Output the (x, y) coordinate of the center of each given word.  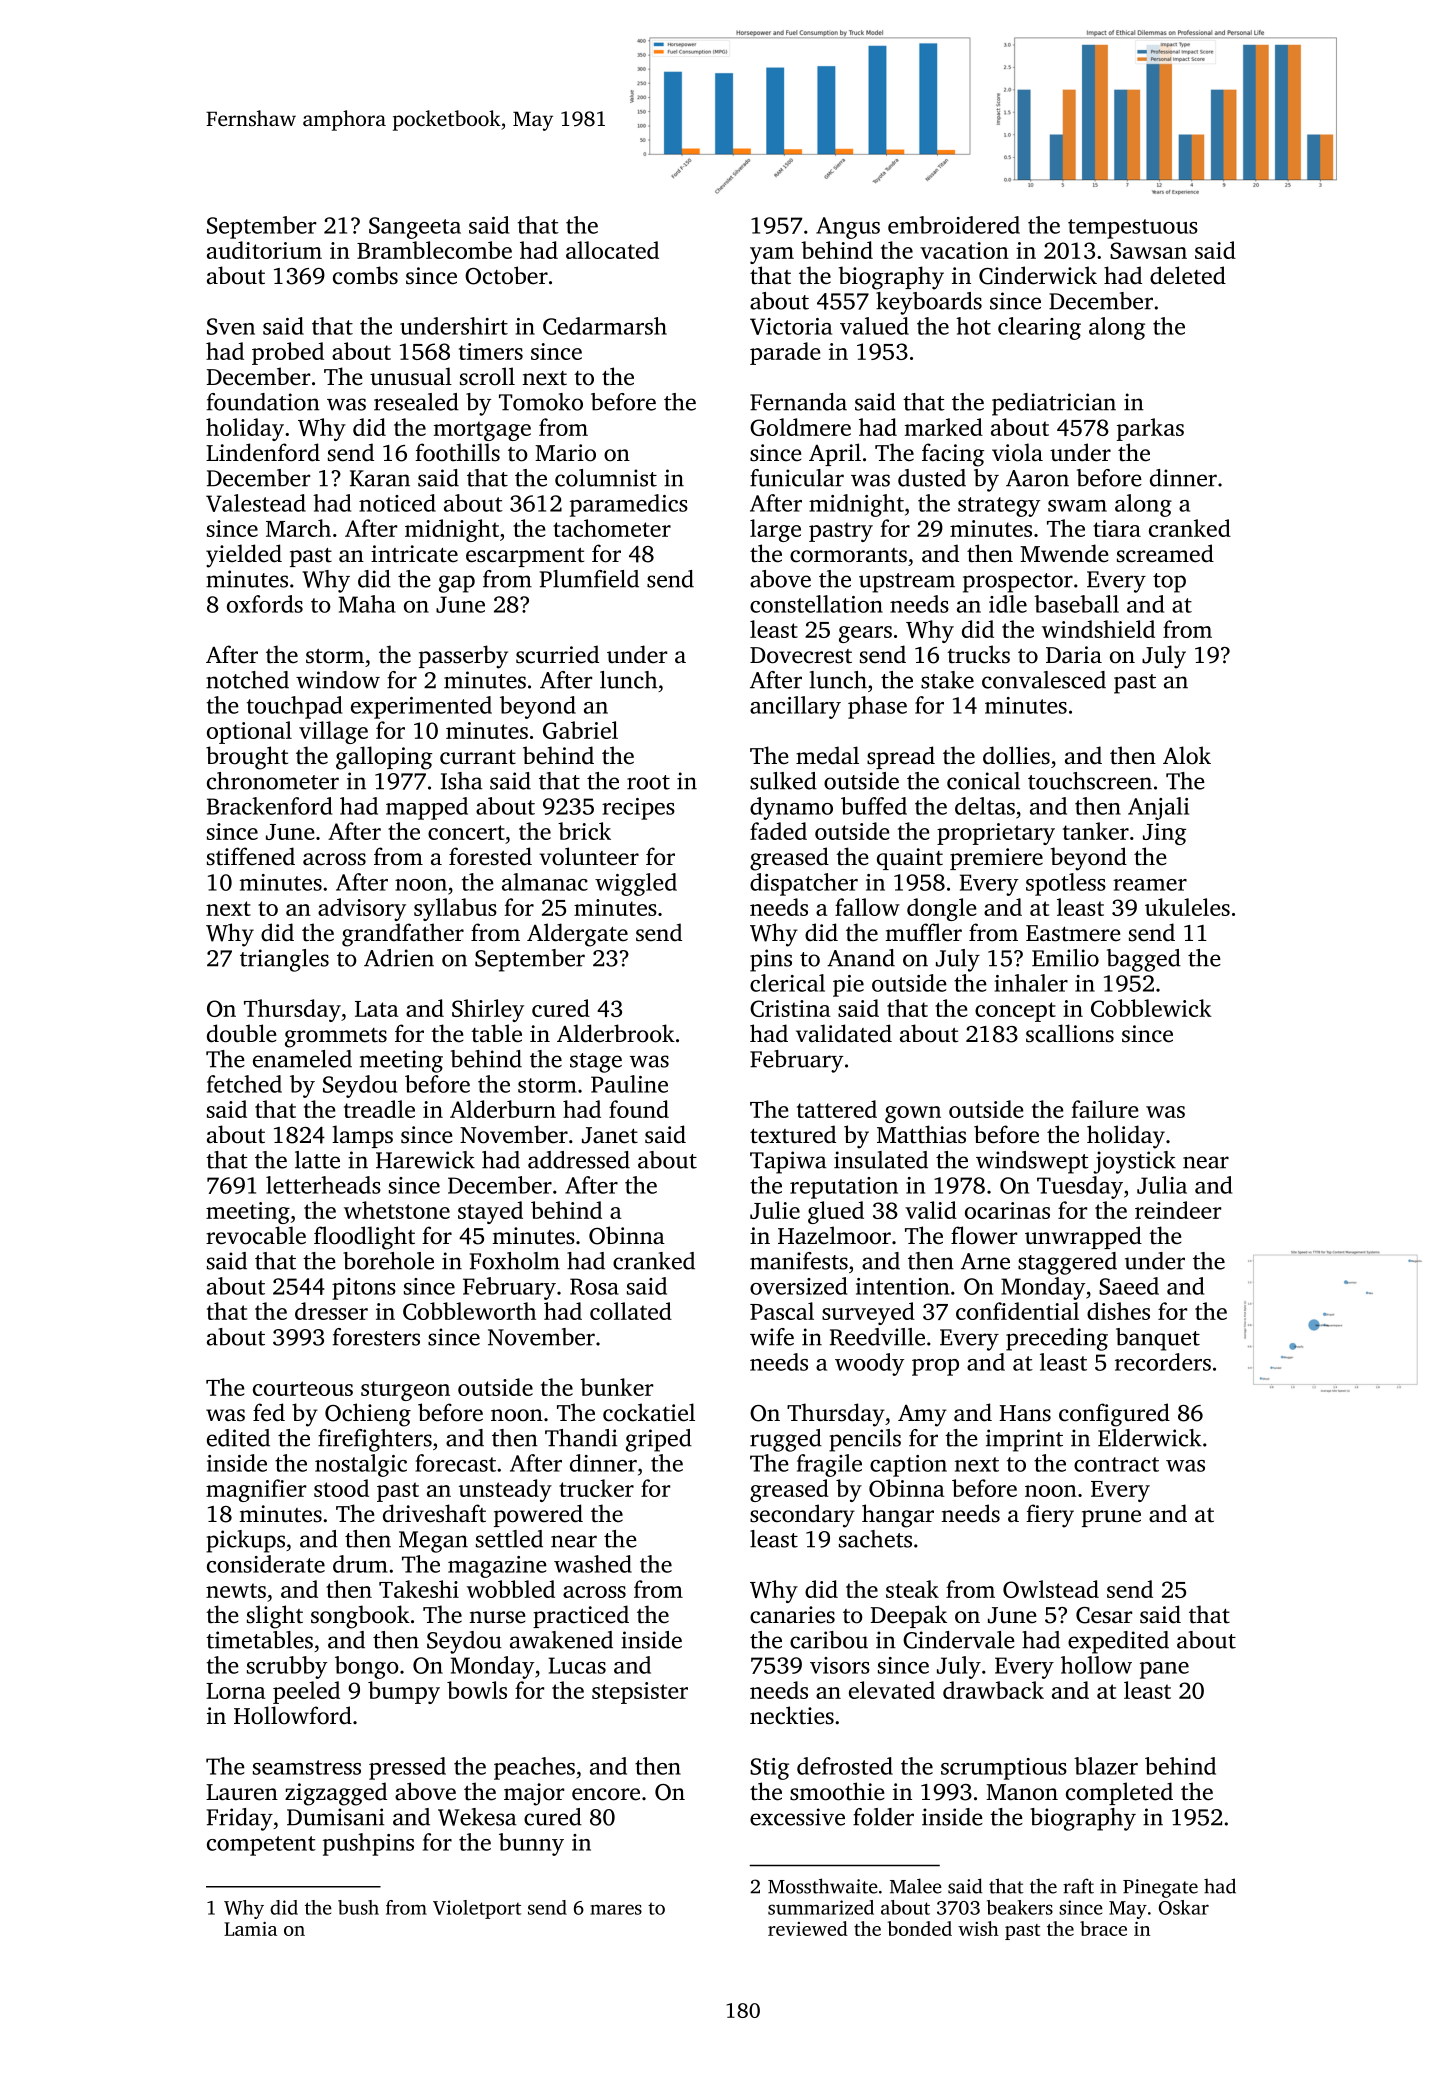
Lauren (242, 1792)
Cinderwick (1038, 275)
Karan (380, 478)
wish (978, 1928)
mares (616, 1909)
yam (772, 255)
